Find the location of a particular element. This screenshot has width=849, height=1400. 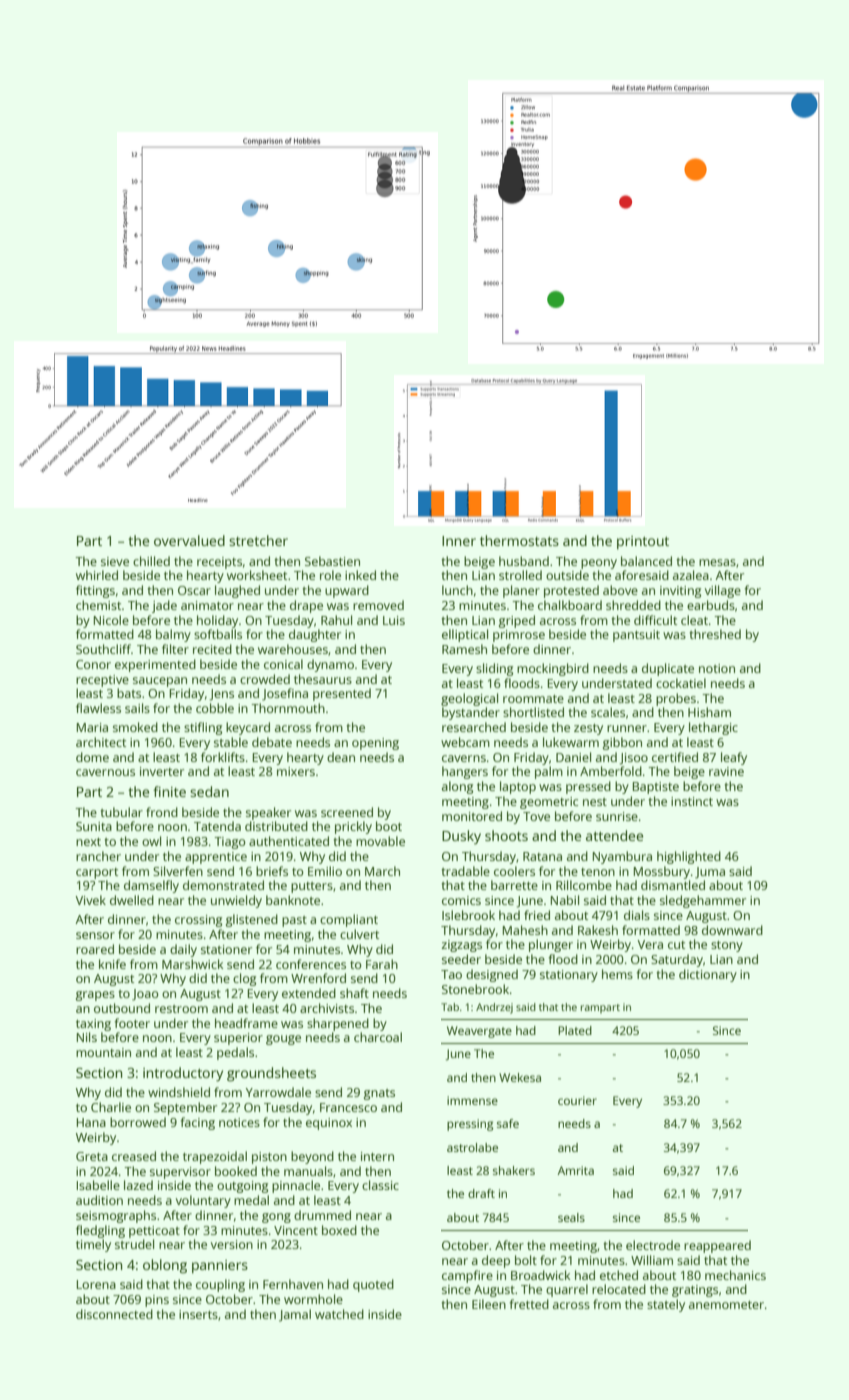

inserts is located at coordinates (198, 1314).
